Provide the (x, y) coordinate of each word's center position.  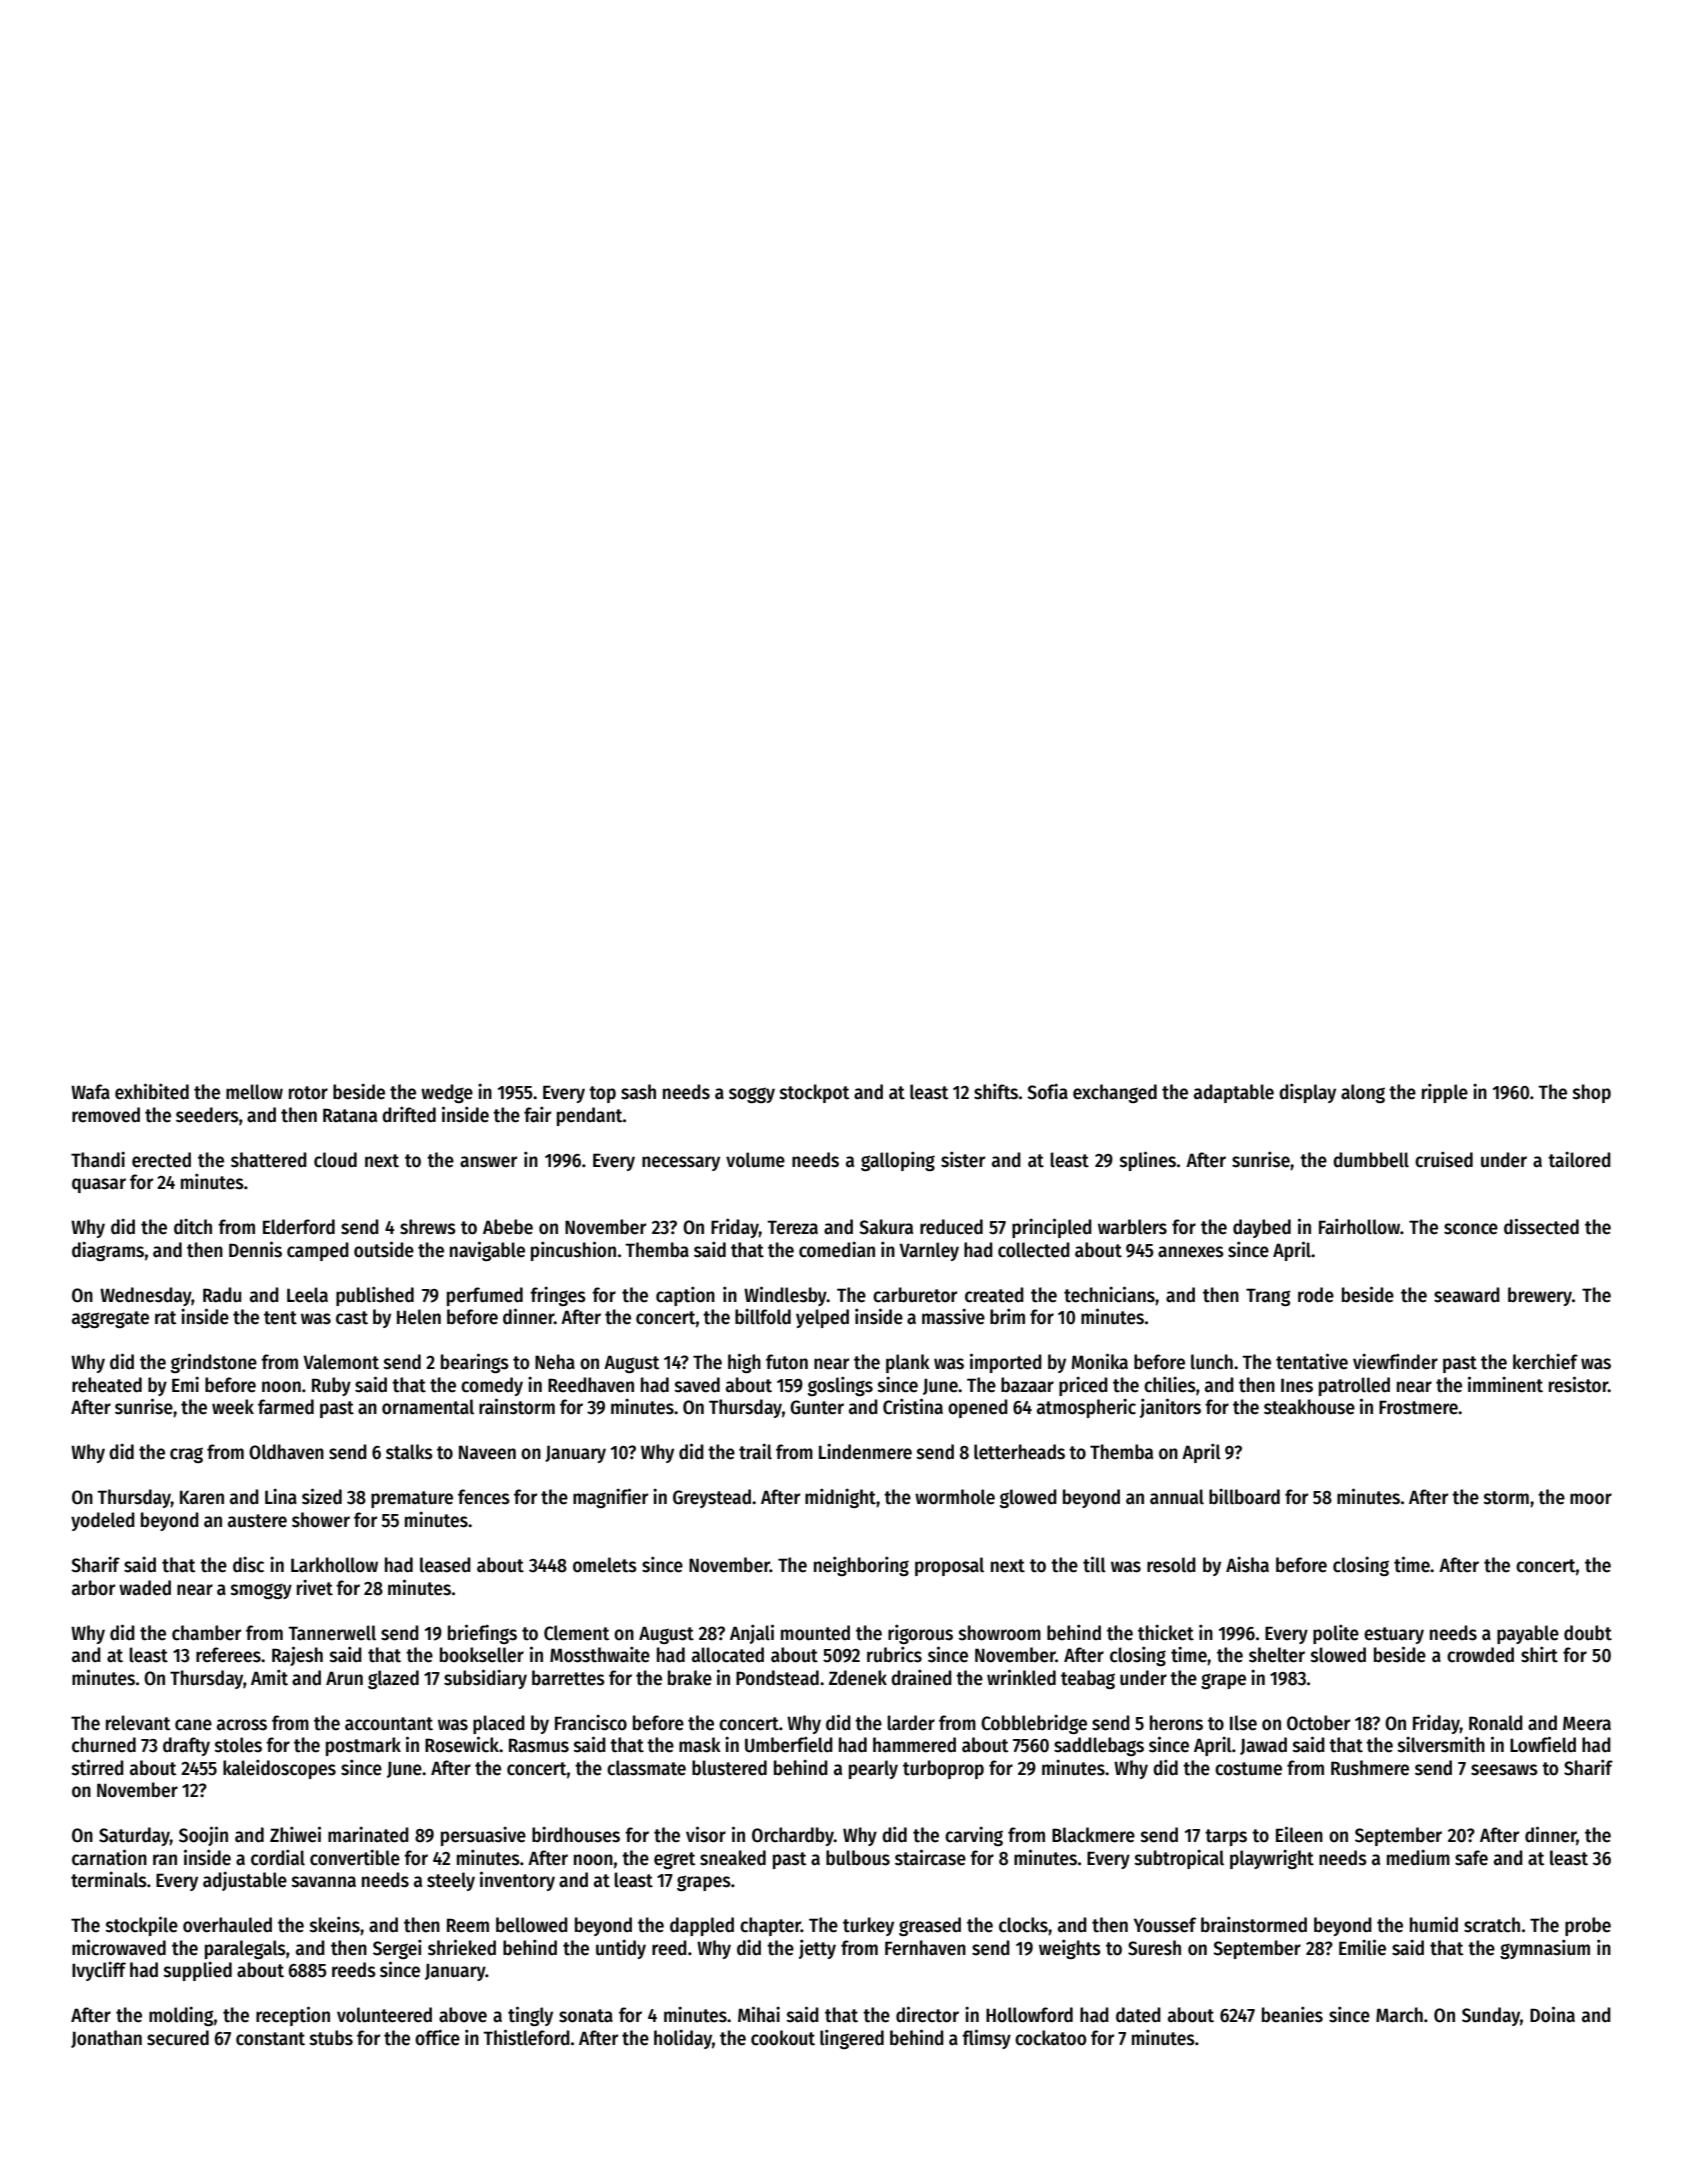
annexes (1191, 1252)
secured (178, 2038)
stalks (409, 1452)
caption (685, 1296)
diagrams (108, 1251)
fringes (558, 1296)
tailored (1579, 1159)
